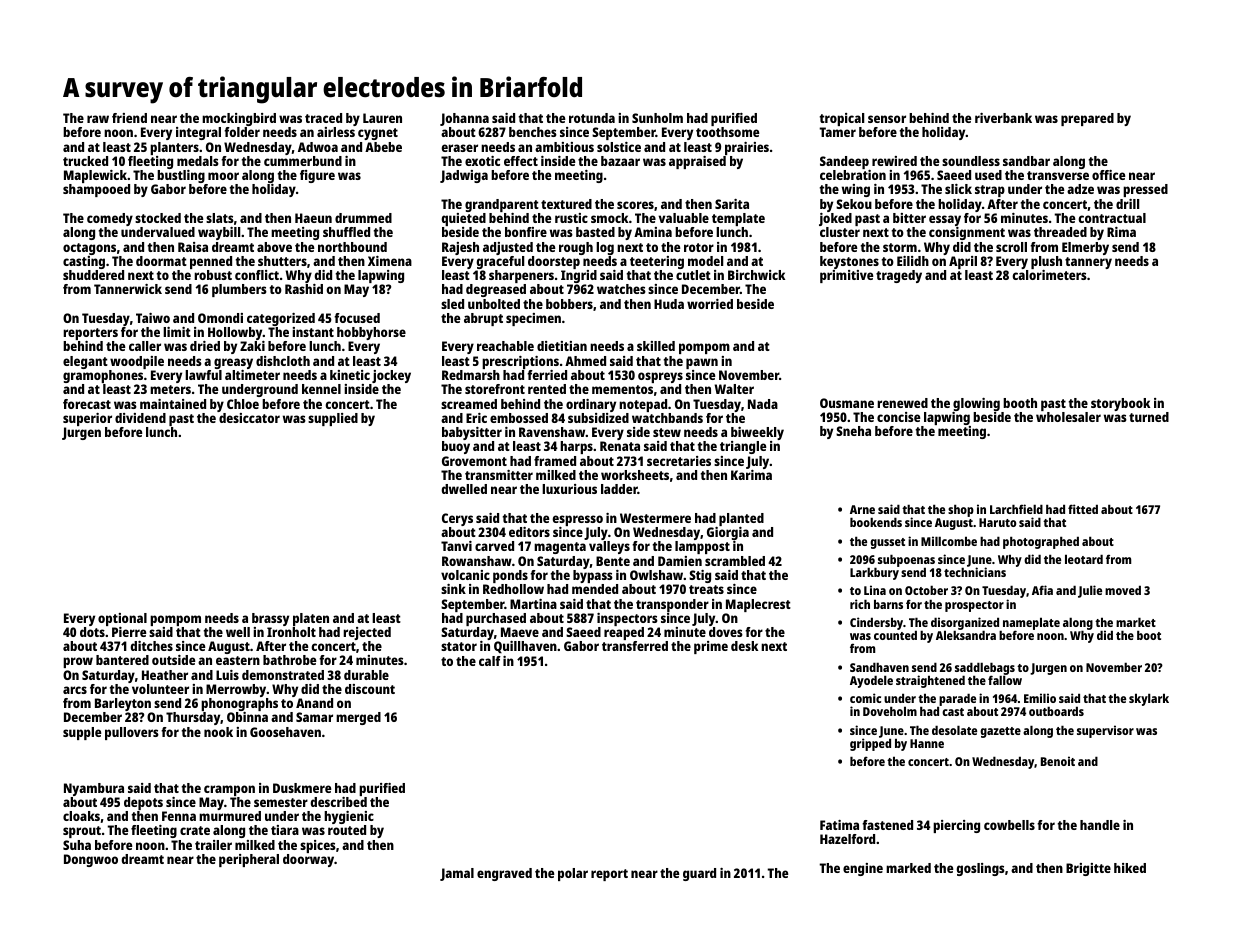  What do you see at coordinates (1087, 119) in the document?
I see `prepared` at bounding box center [1087, 119].
